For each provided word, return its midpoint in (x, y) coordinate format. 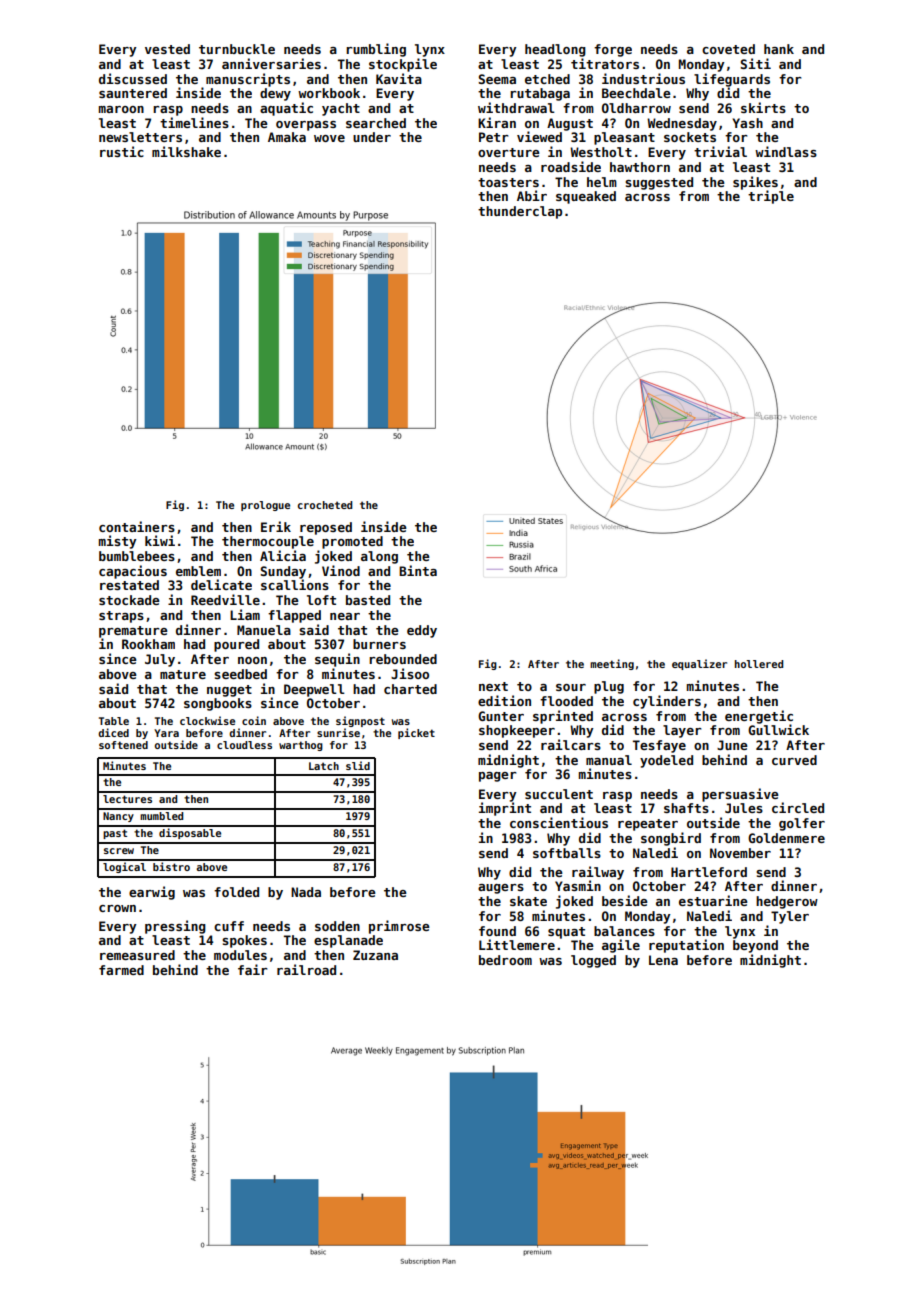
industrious (643, 78)
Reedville (225, 599)
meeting (612, 664)
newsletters (140, 137)
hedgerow (787, 902)
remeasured (137, 955)
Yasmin (578, 885)
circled (798, 807)
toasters (508, 182)
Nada (306, 892)
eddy (422, 631)
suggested (659, 183)
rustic (122, 151)
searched (376, 123)
